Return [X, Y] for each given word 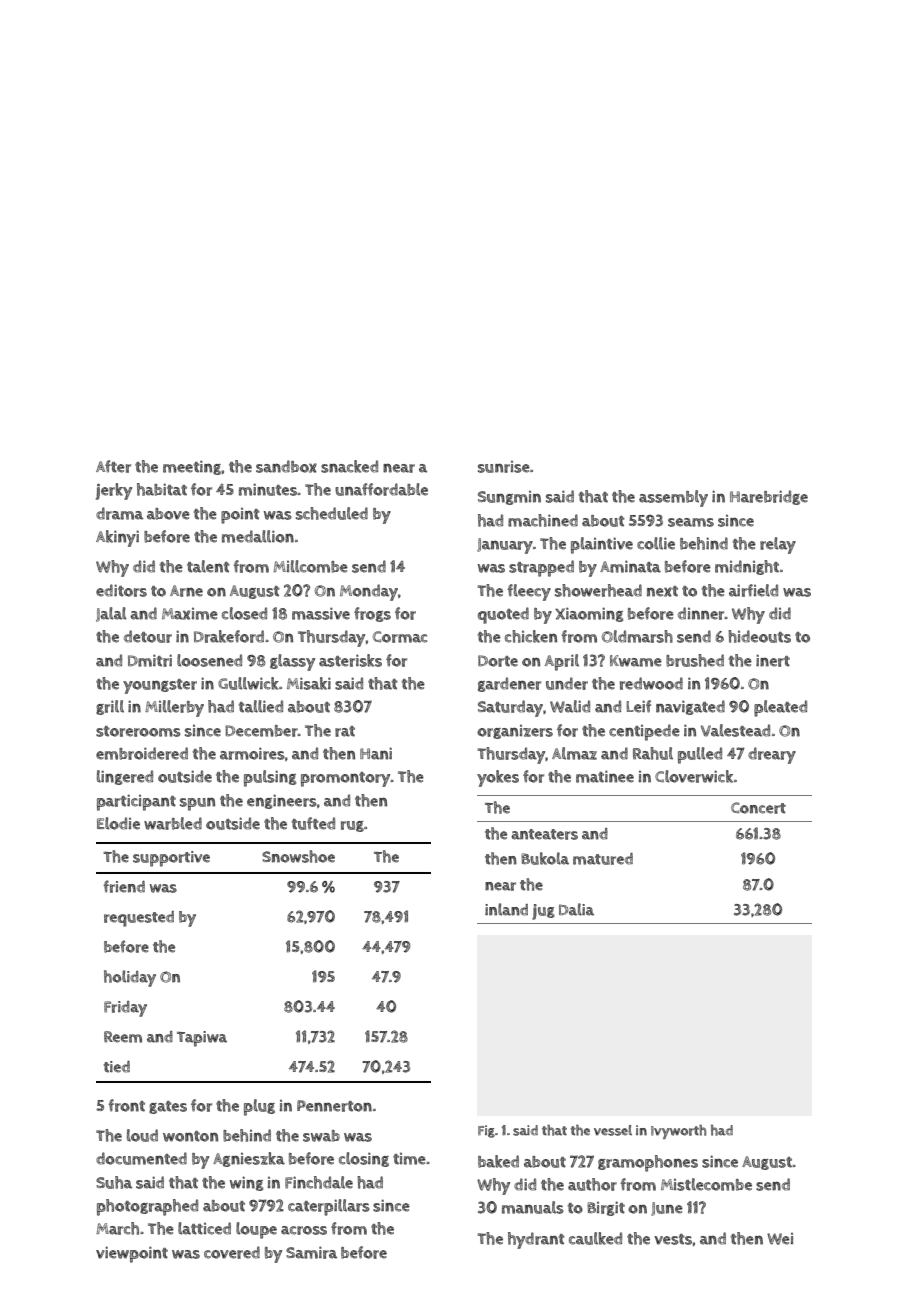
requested [139, 919]
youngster [160, 686]
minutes [268, 489]
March [117, 1228]
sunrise [504, 467]
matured [603, 859]
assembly [673, 498]
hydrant [536, 1240]
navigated [690, 707]
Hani [376, 753]
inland [506, 909]
